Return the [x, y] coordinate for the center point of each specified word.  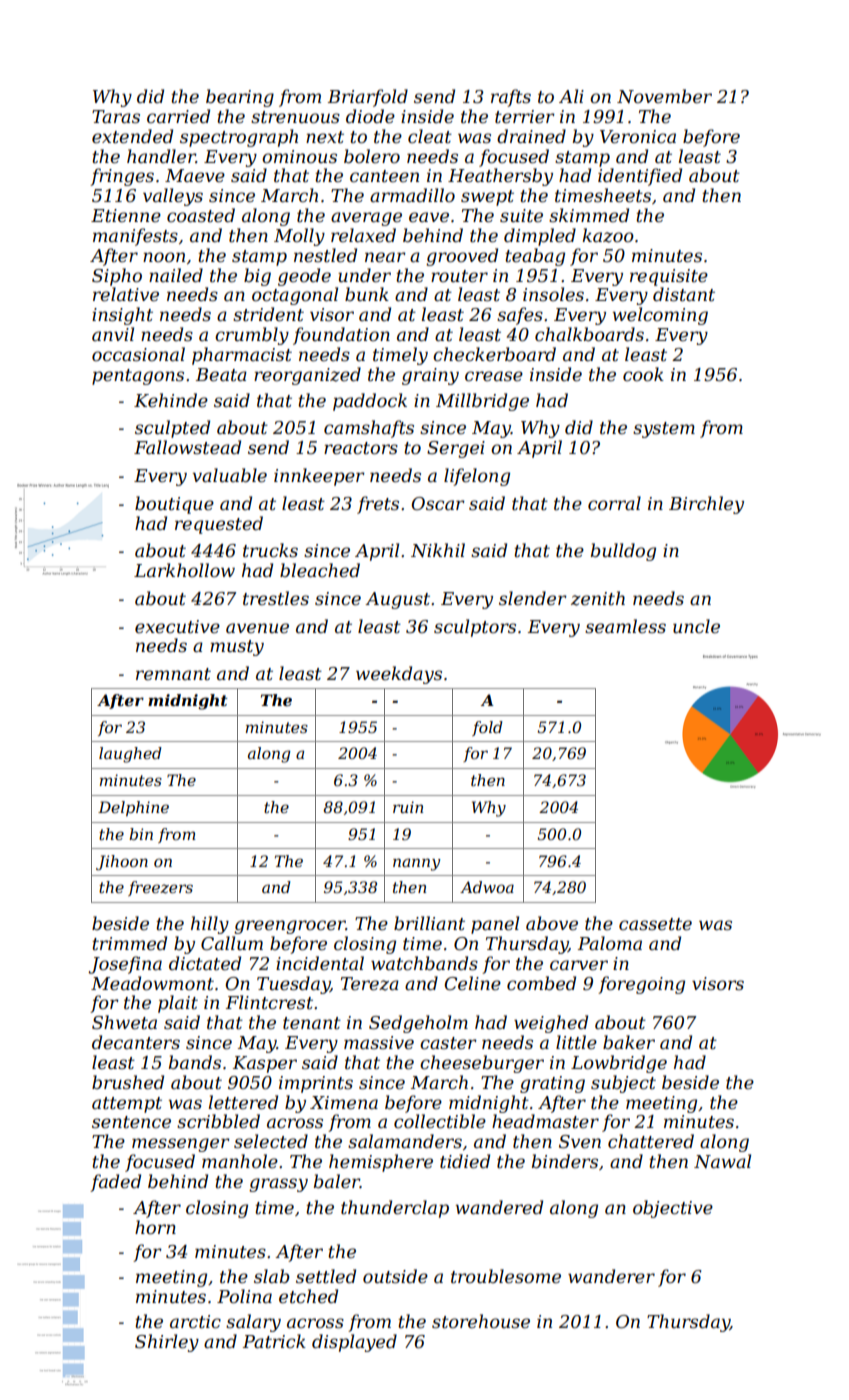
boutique [174, 505]
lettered [243, 1102]
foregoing [641, 985]
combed [541, 983]
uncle [696, 626]
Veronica [638, 137]
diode [370, 116]
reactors [361, 448]
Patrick [274, 1341]
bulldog [623, 552]
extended [132, 136]
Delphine [133, 808]
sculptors [475, 628]
